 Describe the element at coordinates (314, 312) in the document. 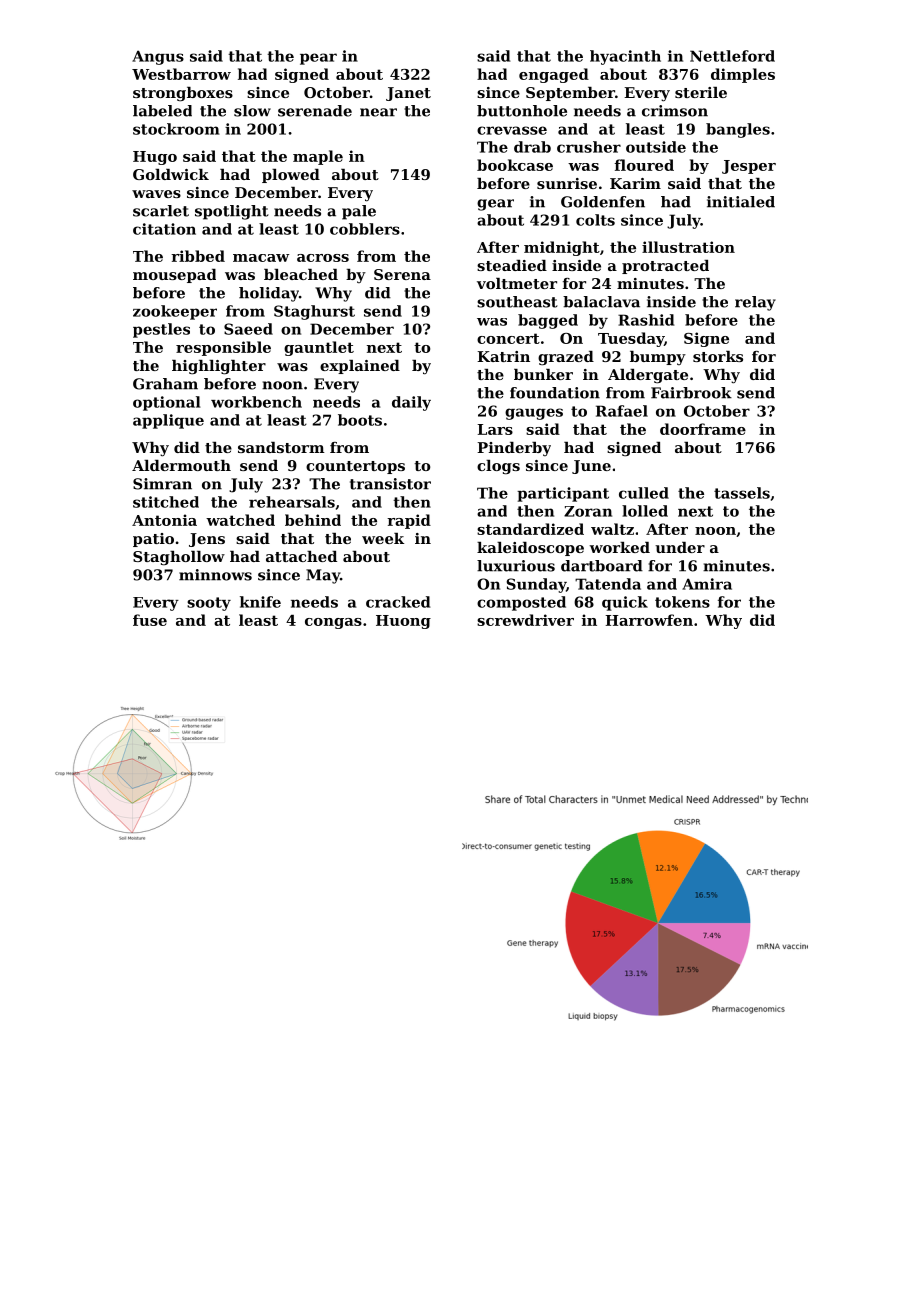

I see `Staghurst` at that location.
